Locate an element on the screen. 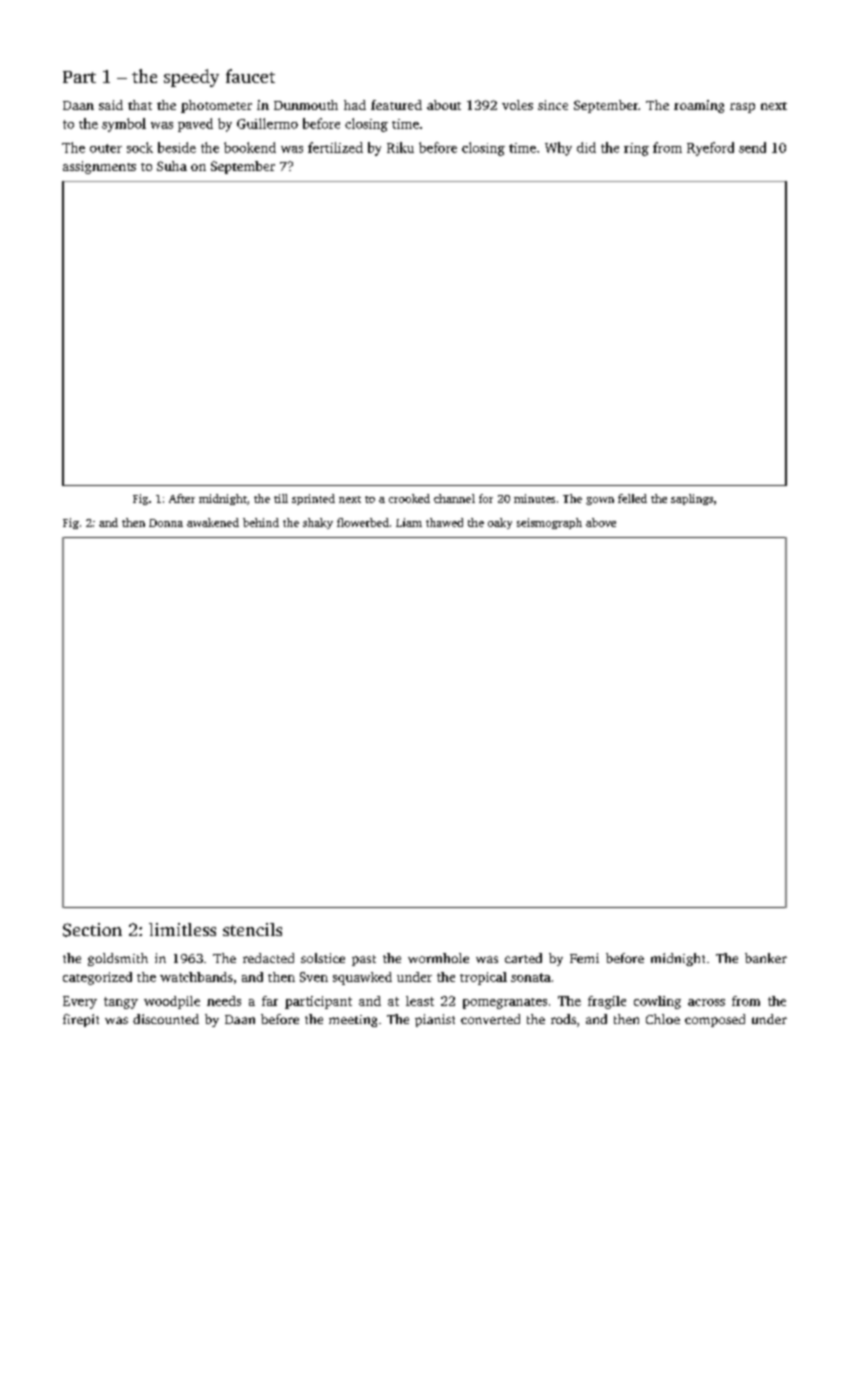  limitless is located at coordinates (182, 929).
